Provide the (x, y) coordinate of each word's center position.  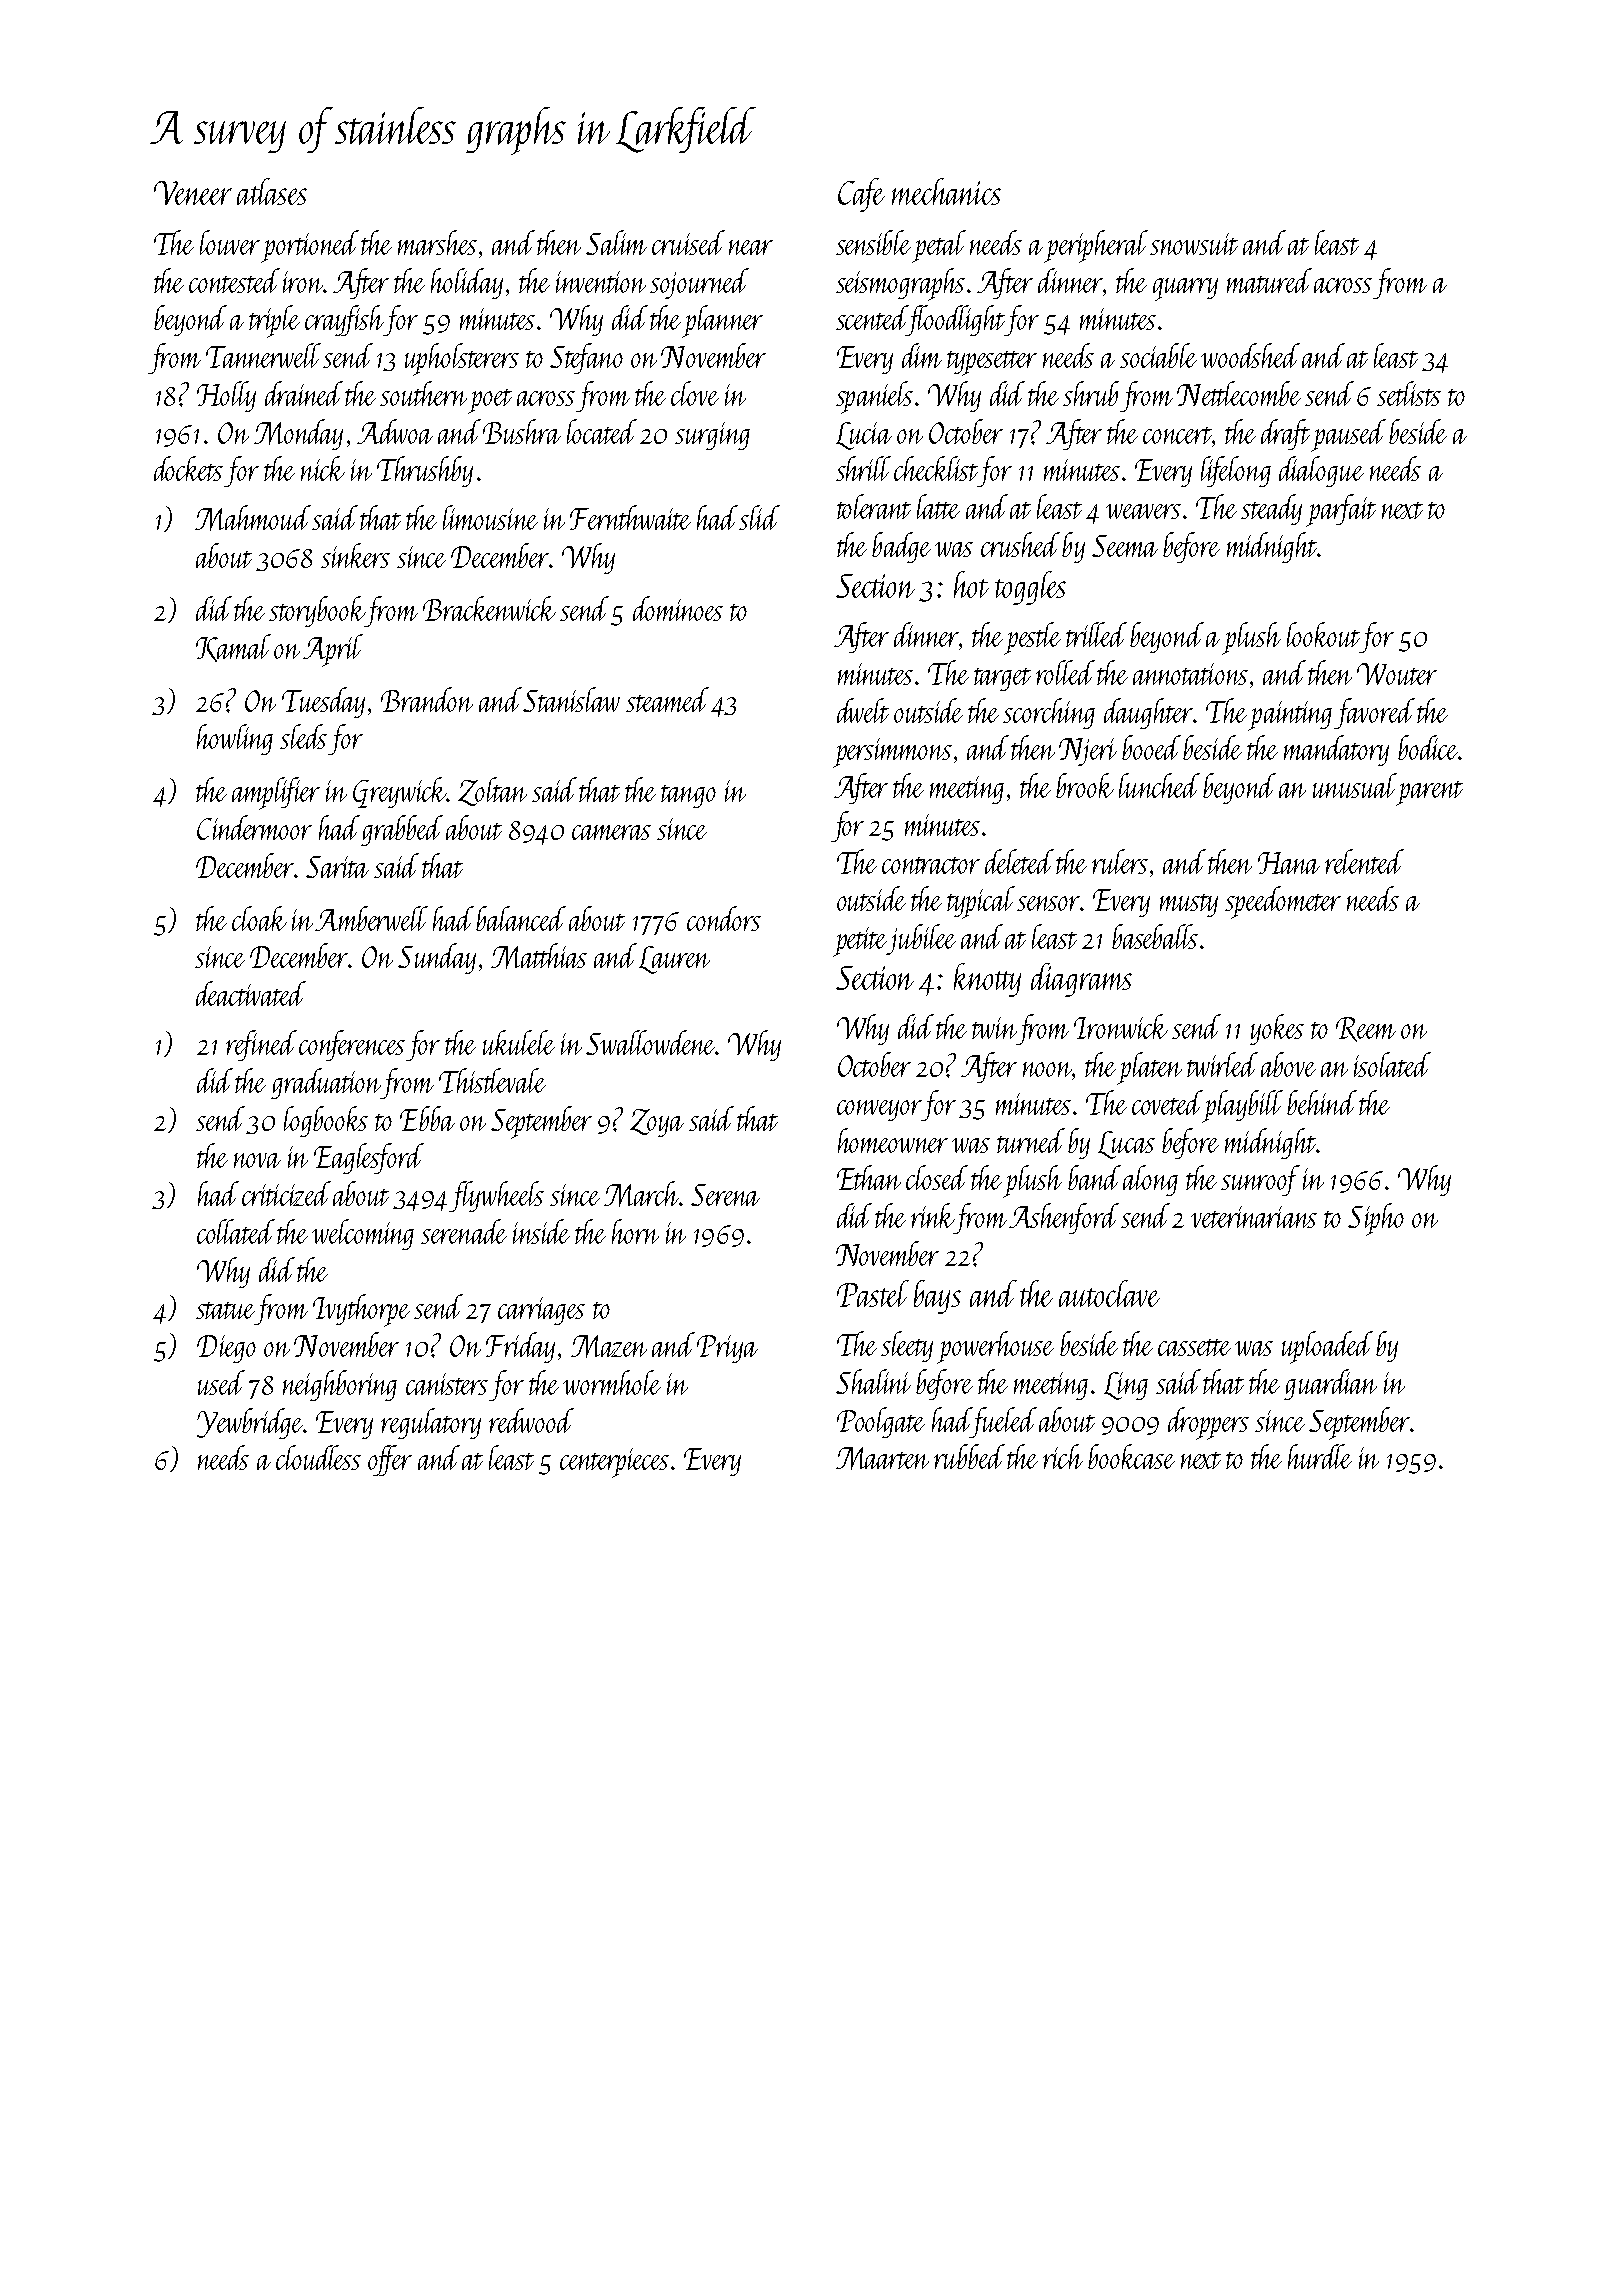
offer (390, 1460)
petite (860, 942)
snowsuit (1194, 244)
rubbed (969, 1456)
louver (230, 242)
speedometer (1283, 902)
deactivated (251, 993)
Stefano (586, 358)
